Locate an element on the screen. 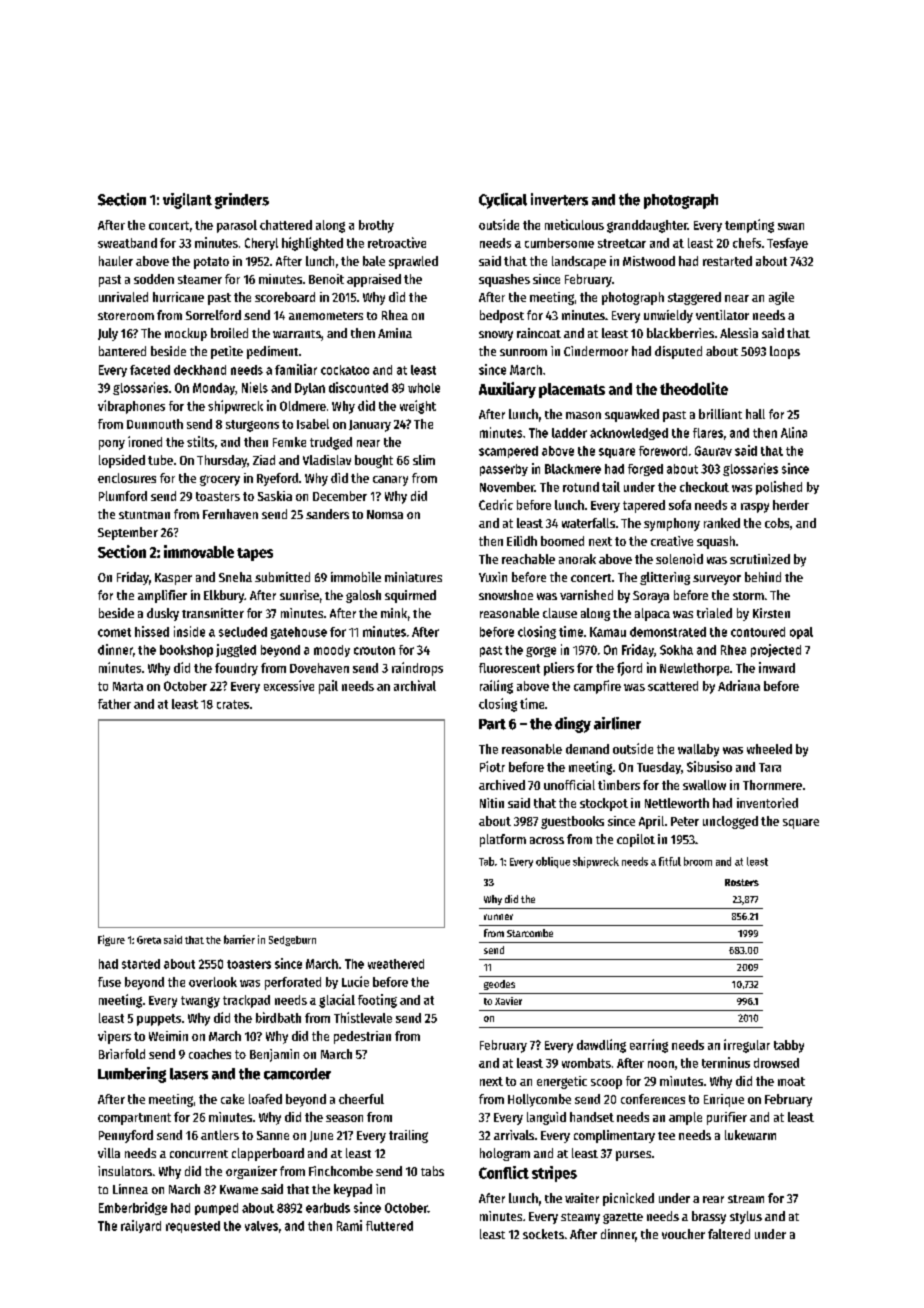 The height and width of the screenshot is (1308, 924). theodolite is located at coordinates (694, 388).
